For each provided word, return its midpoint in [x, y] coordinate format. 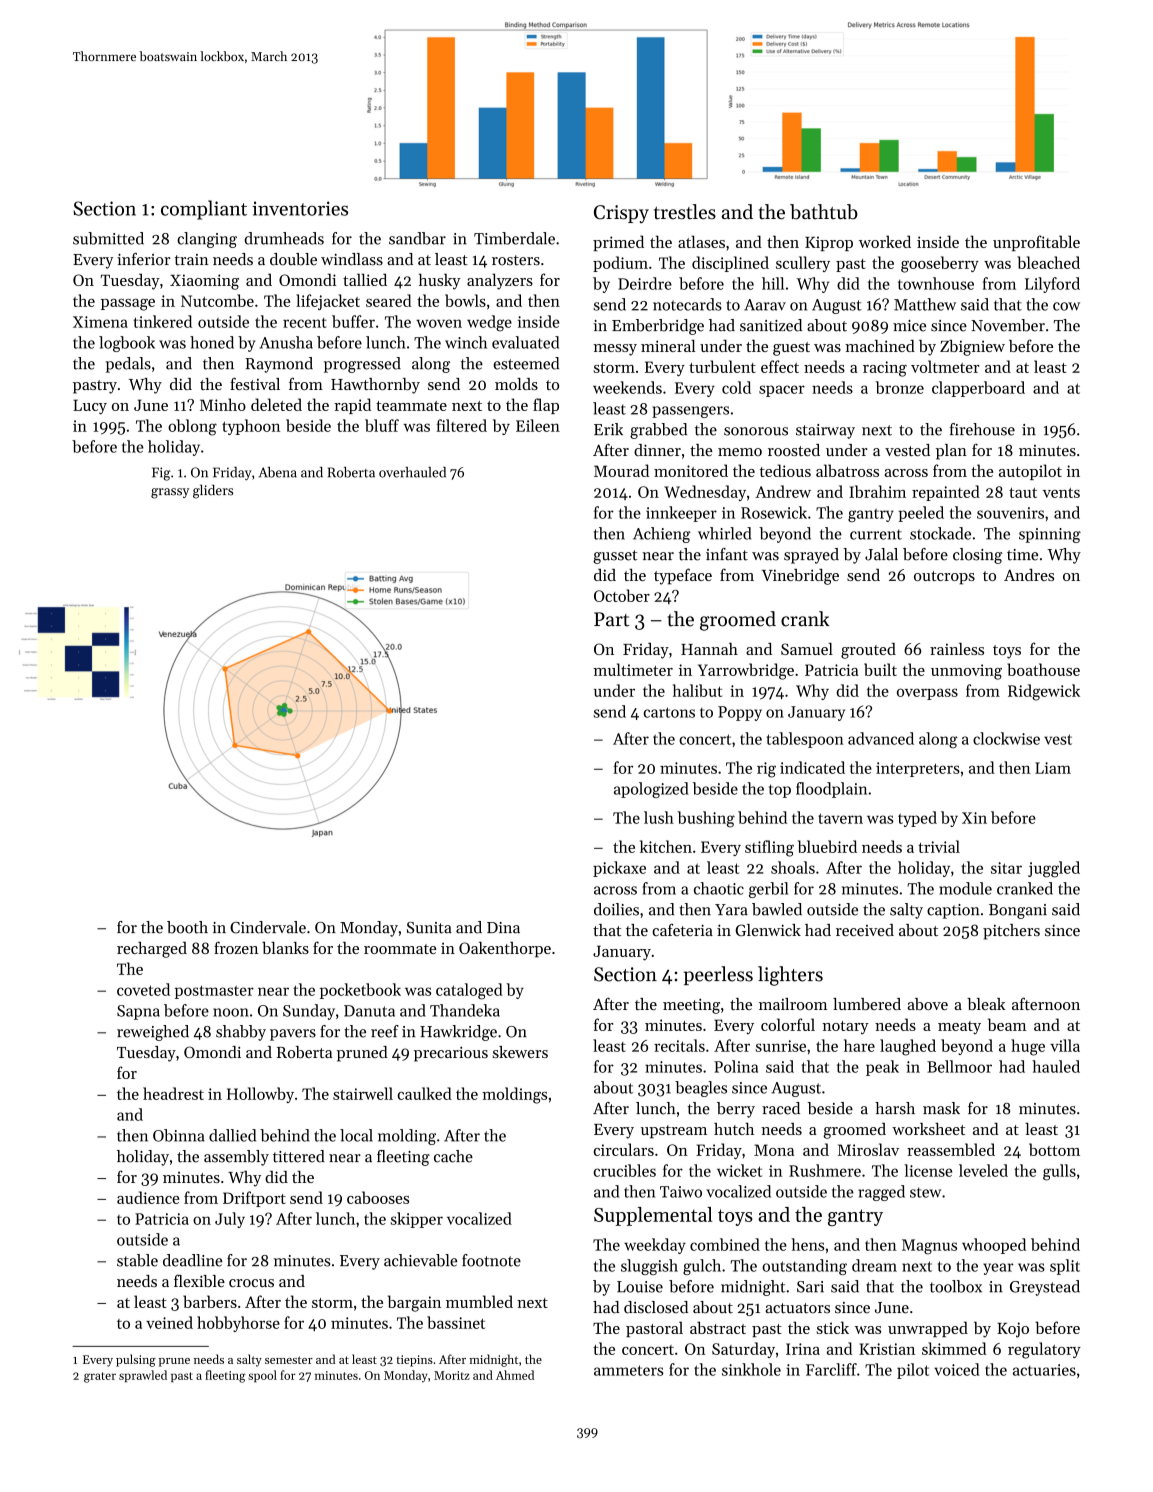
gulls [1059, 1172]
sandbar [417, 238]
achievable [420, 1260]
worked [885, 241]
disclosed [656, 1307]
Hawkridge [458, 1033]
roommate [400, 949]
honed [212, 342]
